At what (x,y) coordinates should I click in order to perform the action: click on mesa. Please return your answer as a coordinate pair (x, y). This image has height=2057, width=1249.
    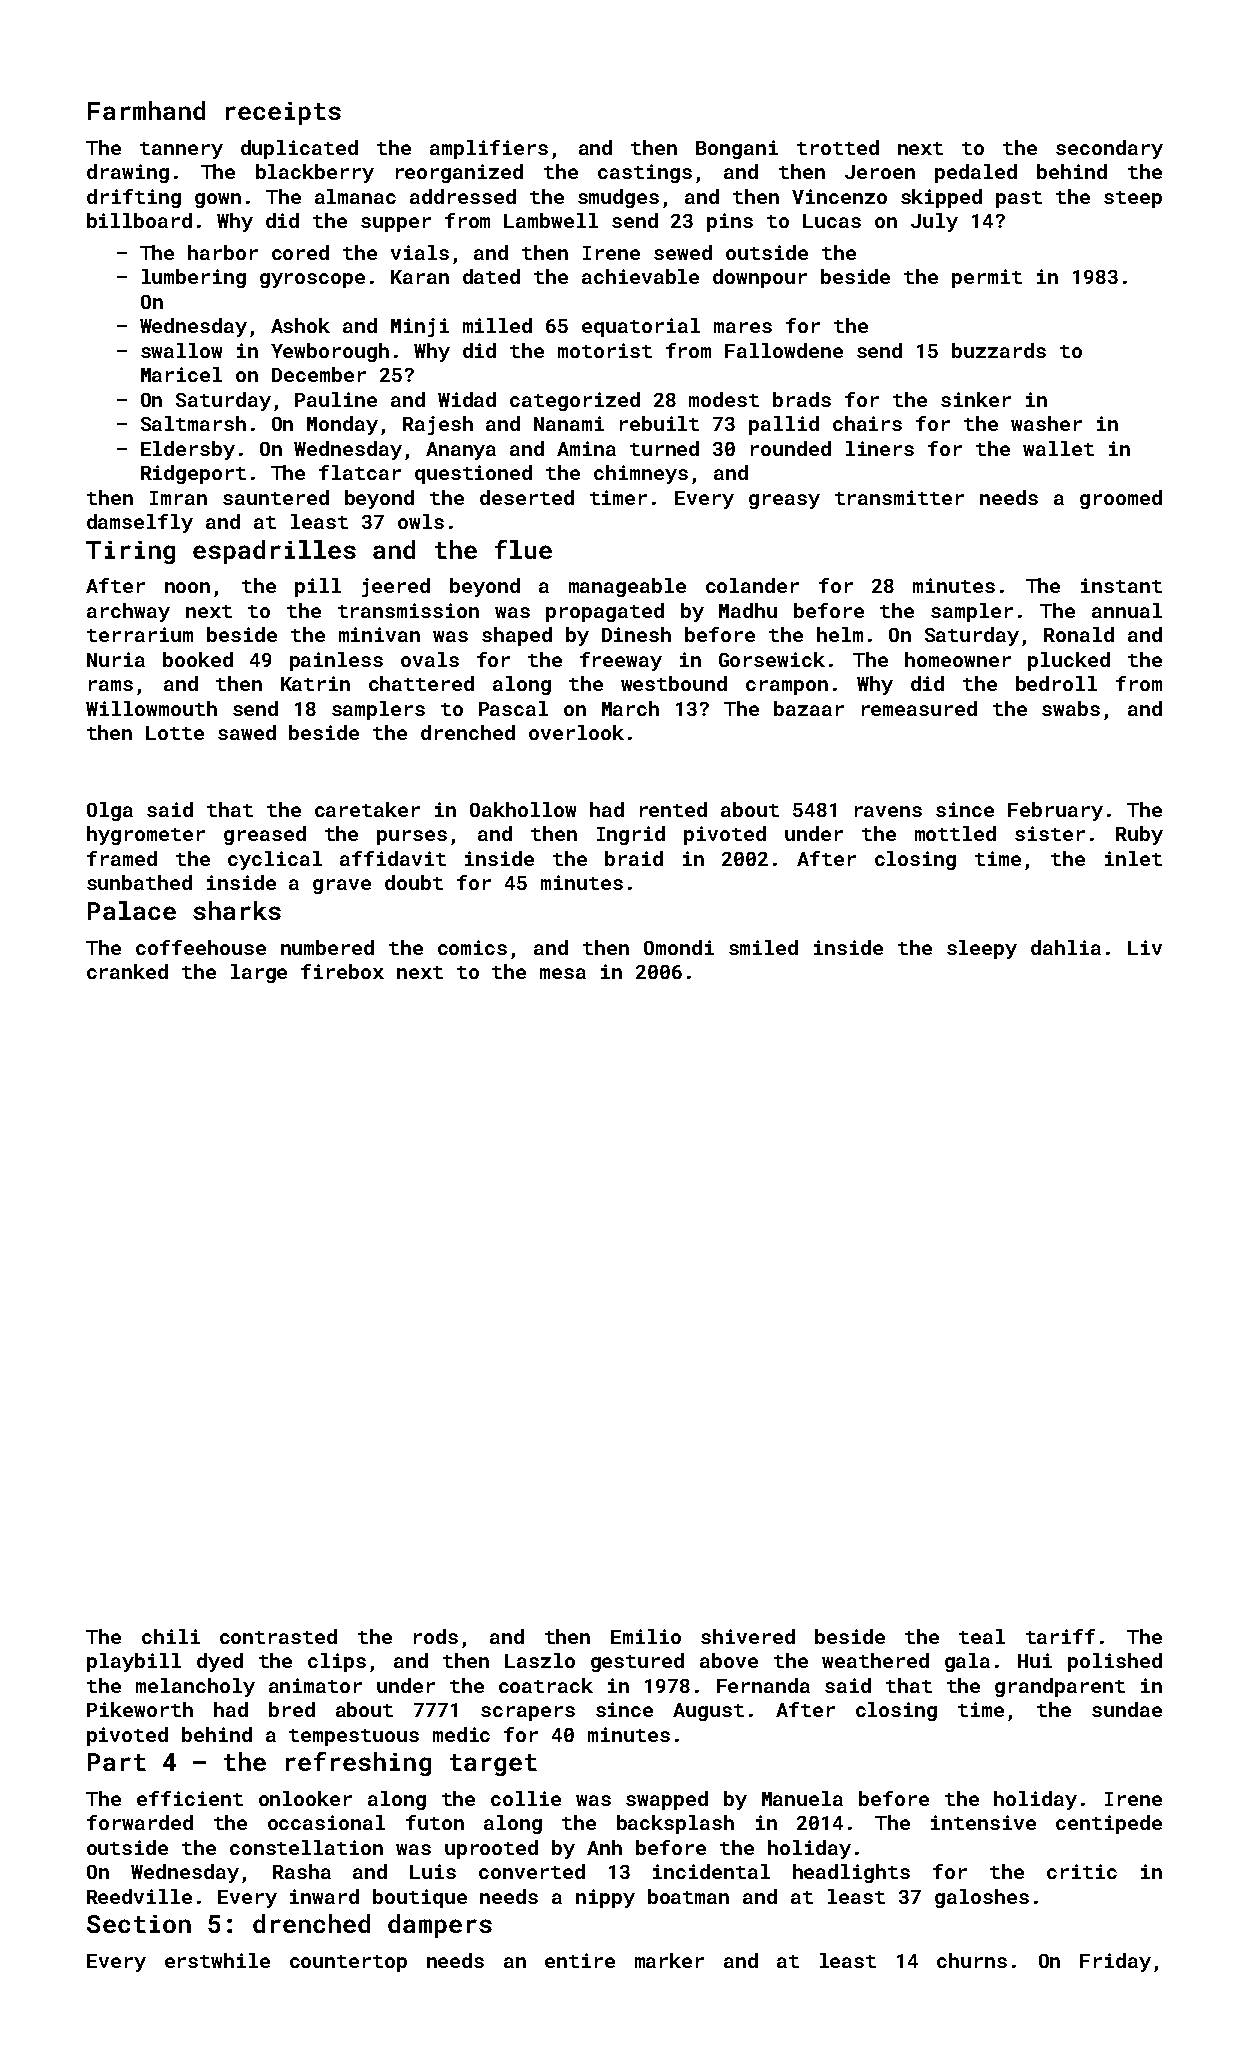
    Looking at the image, I should click on (563, 973).
